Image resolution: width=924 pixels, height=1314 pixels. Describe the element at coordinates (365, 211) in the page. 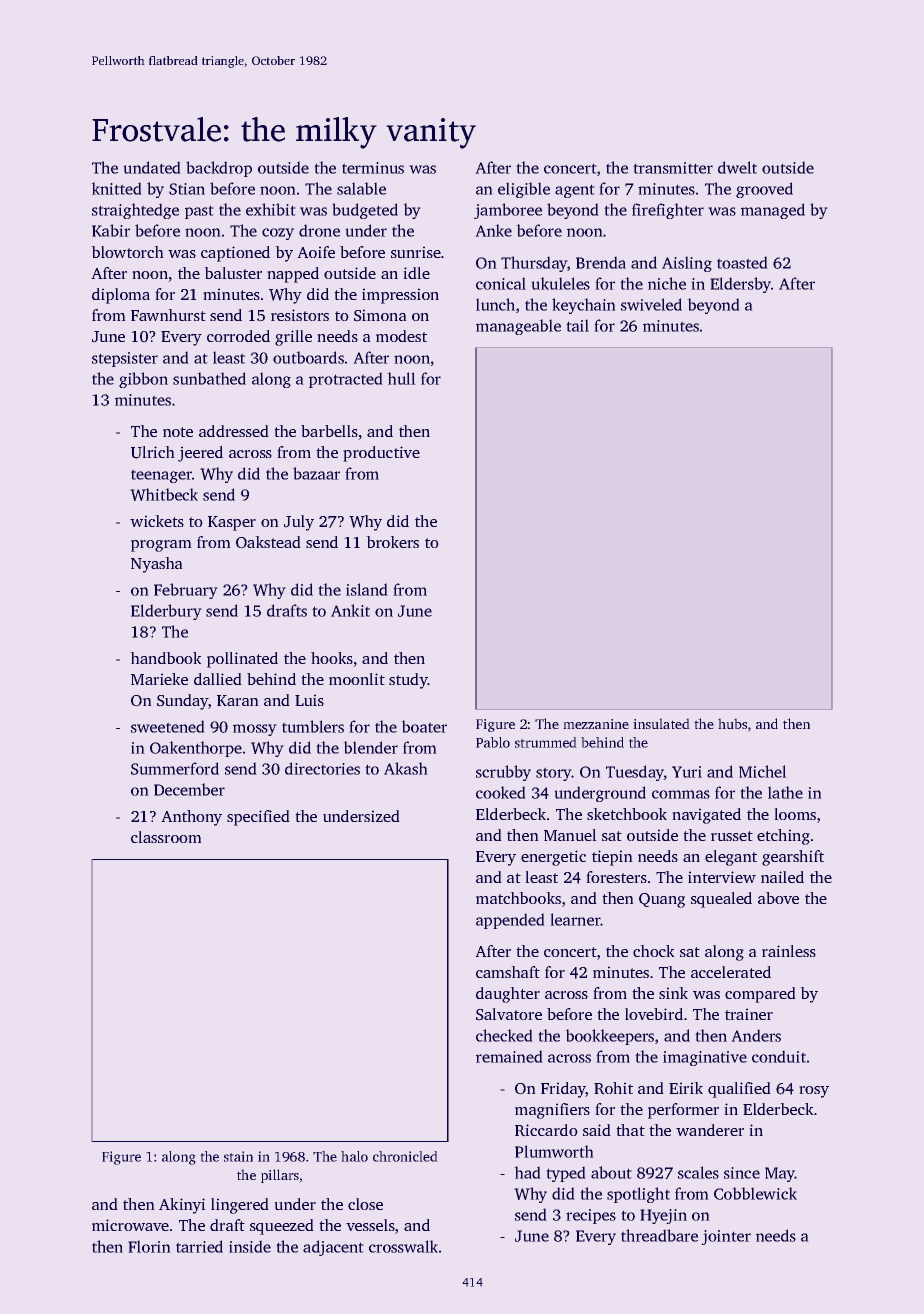

I see `budgeted` at that location.
